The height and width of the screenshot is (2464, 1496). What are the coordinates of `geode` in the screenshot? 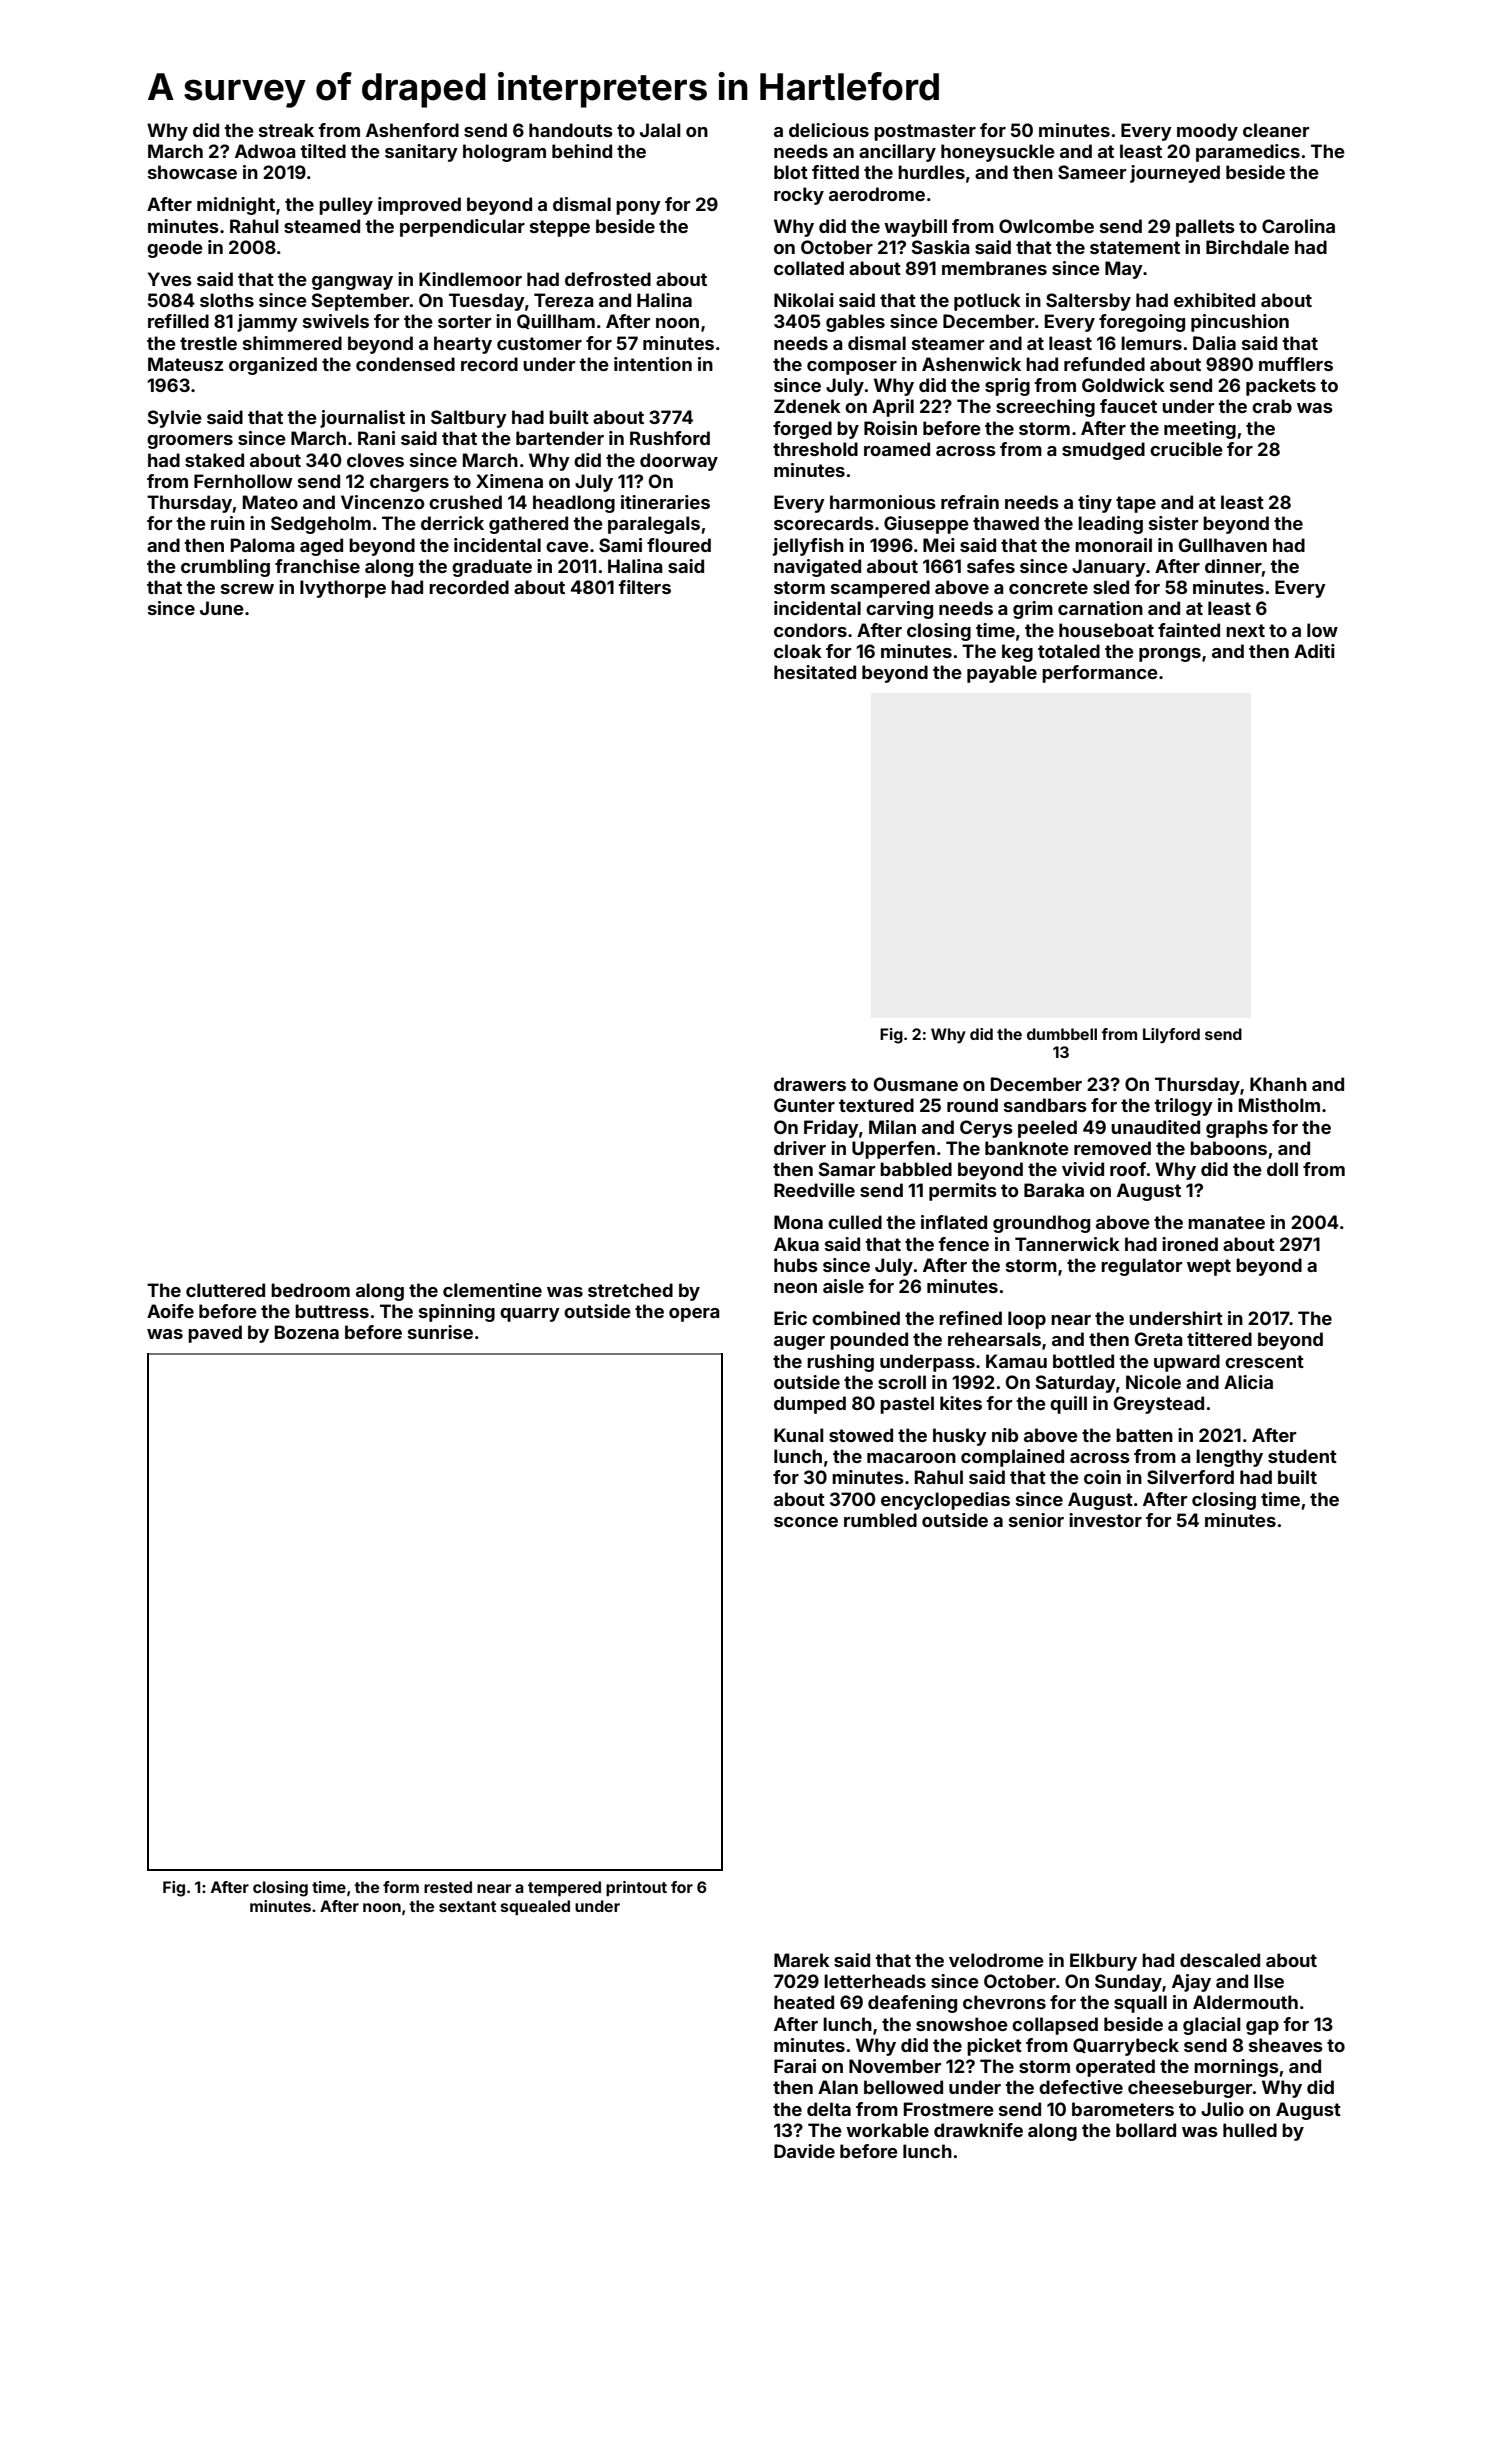 It's located at (175, 249).
